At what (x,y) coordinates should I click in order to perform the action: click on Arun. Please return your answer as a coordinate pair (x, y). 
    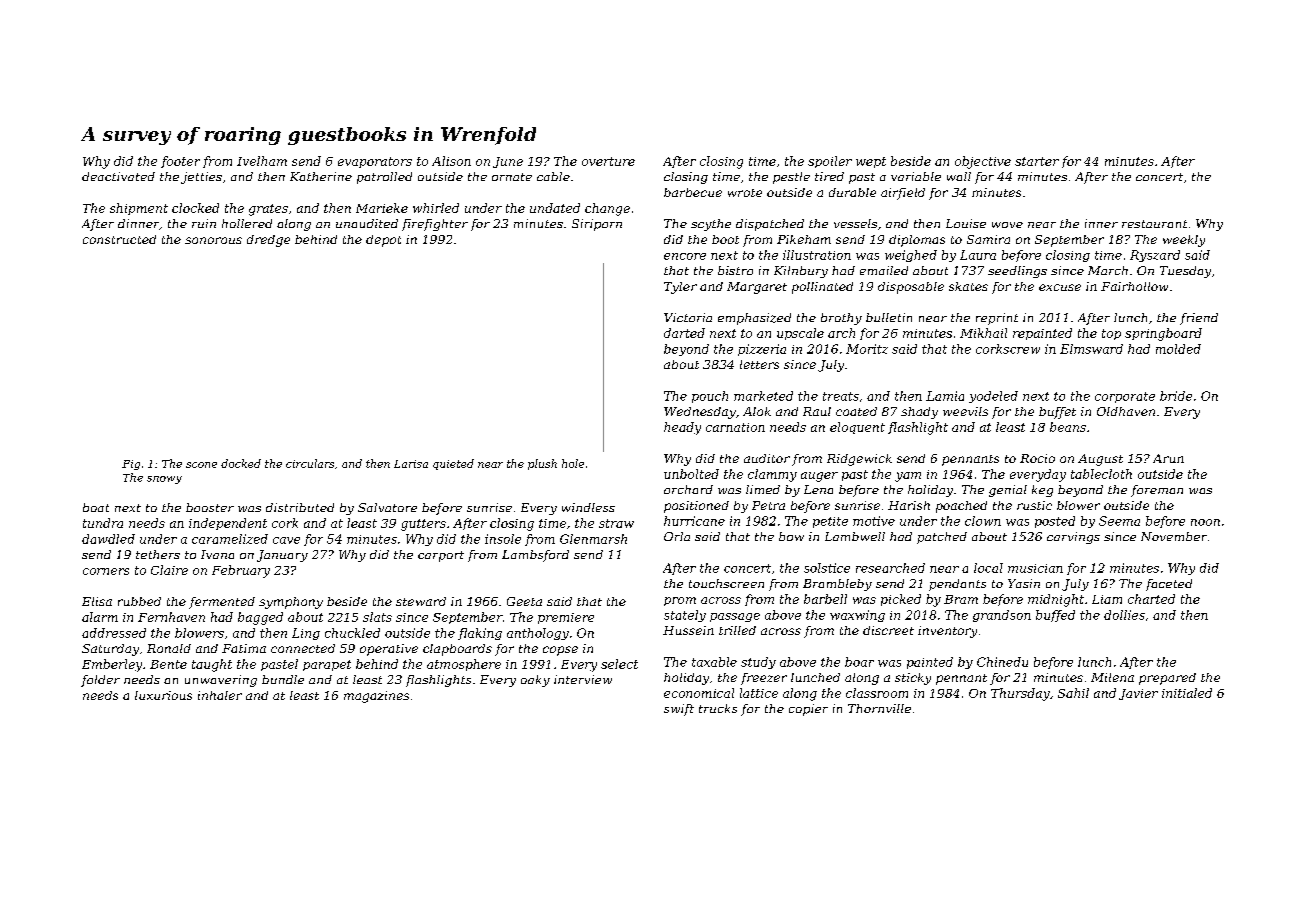
    Looking at the image, I should click on (1168, 458).
